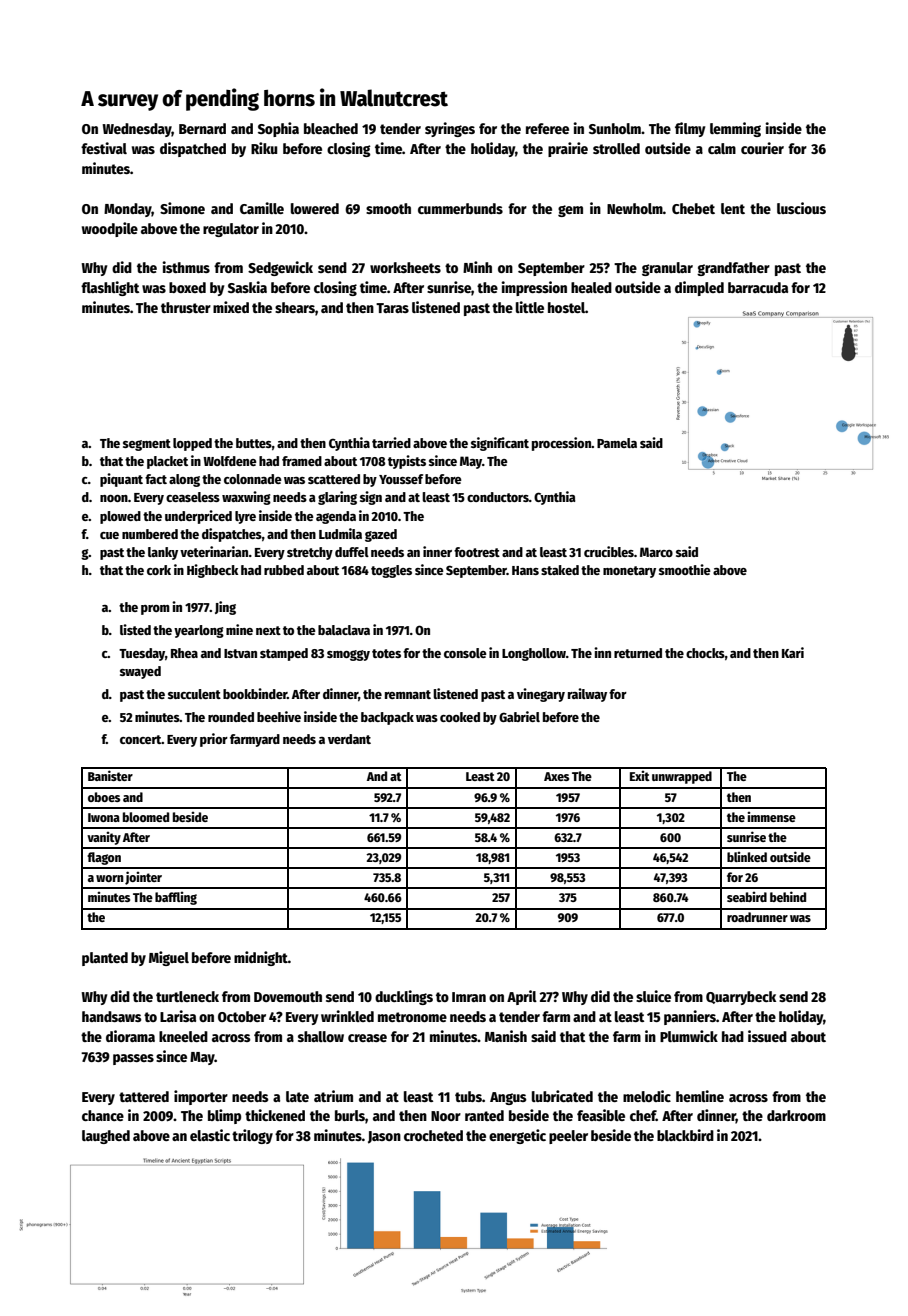 The height and width of the image is (1316, 908). I want to click on buttes, so click(254, 443).
